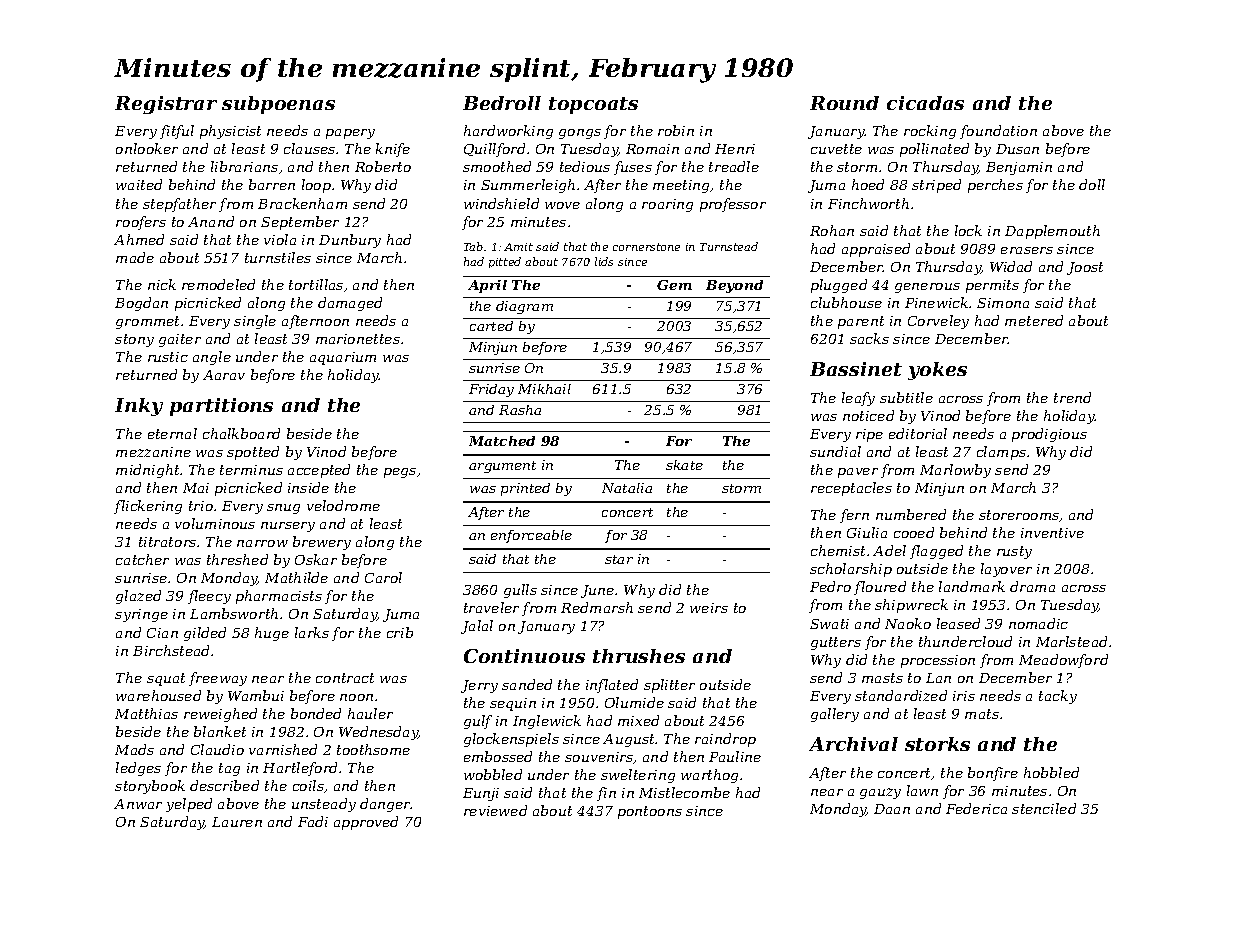  Describe the element at coordinates (393, 150) in the screenshot. I see `knife` at that location.
